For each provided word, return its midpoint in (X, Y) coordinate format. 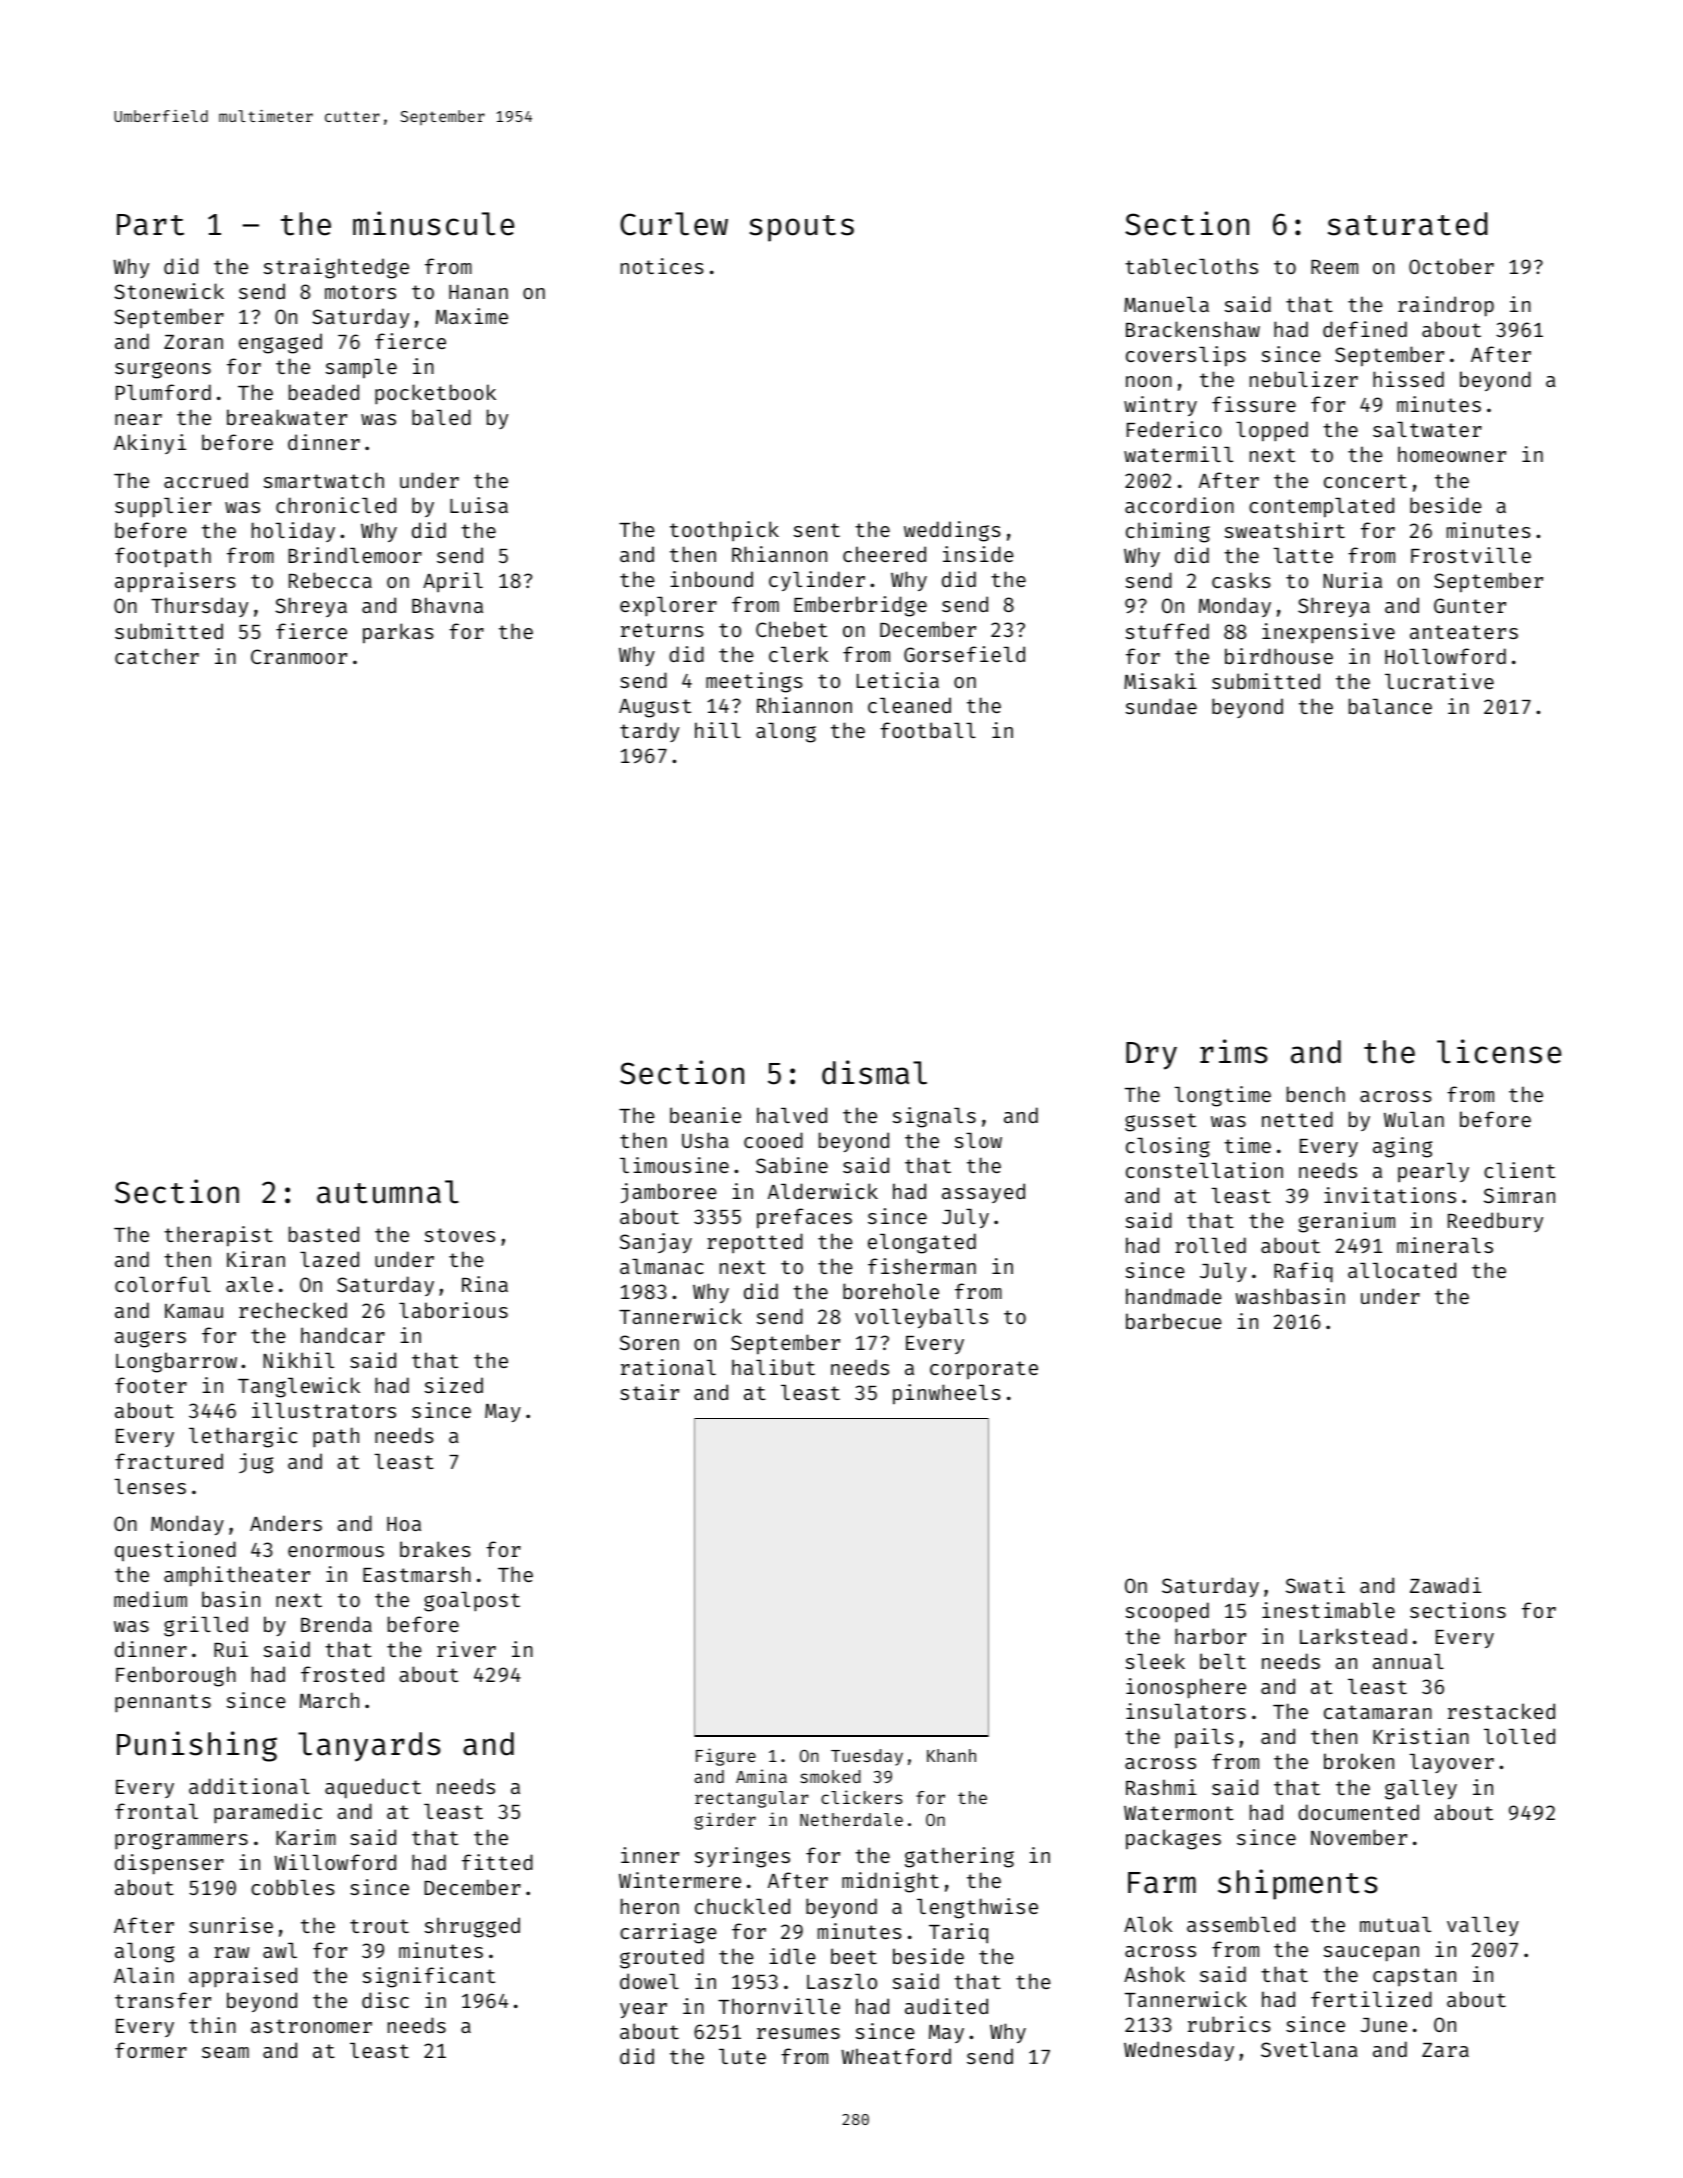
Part (150, 225)
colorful (163, 1284)
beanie (705, 1115)
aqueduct (373, 1788)
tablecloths (1191, 266)
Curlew (674, 224)
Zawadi (1445, 1585)
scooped (1167, 1612)
